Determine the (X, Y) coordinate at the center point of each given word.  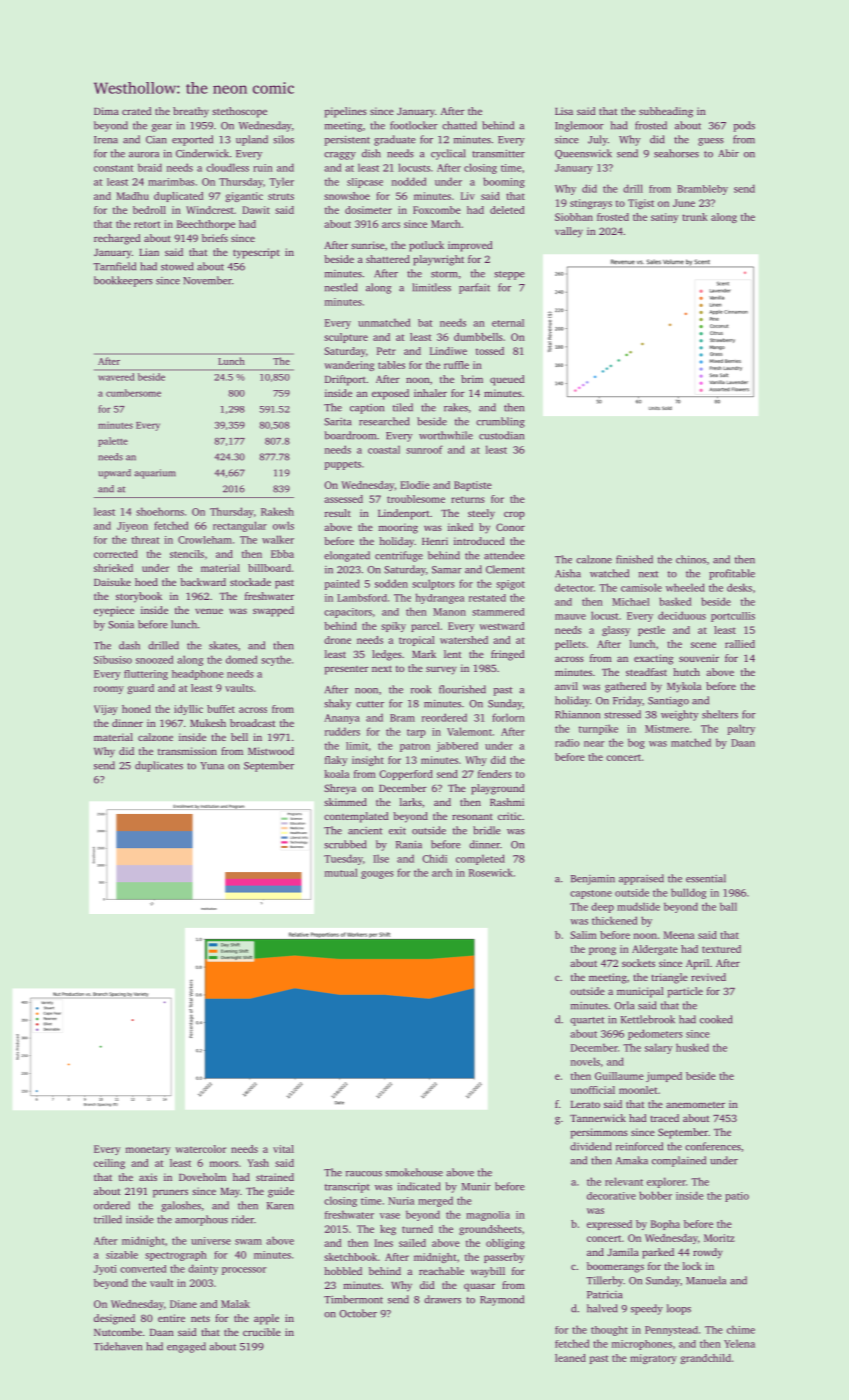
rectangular (240, 526)
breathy (191, 112)
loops (679, 1309)
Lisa (564, 111)
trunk (695, 217)
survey (441, 670)
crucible (262, 1332)
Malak (235, 1304)
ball (728, 906)
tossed (490, 351)
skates (223, 645)
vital (283, 1149)
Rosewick (491, 872)
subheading (666, 112)
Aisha (568, 573)
